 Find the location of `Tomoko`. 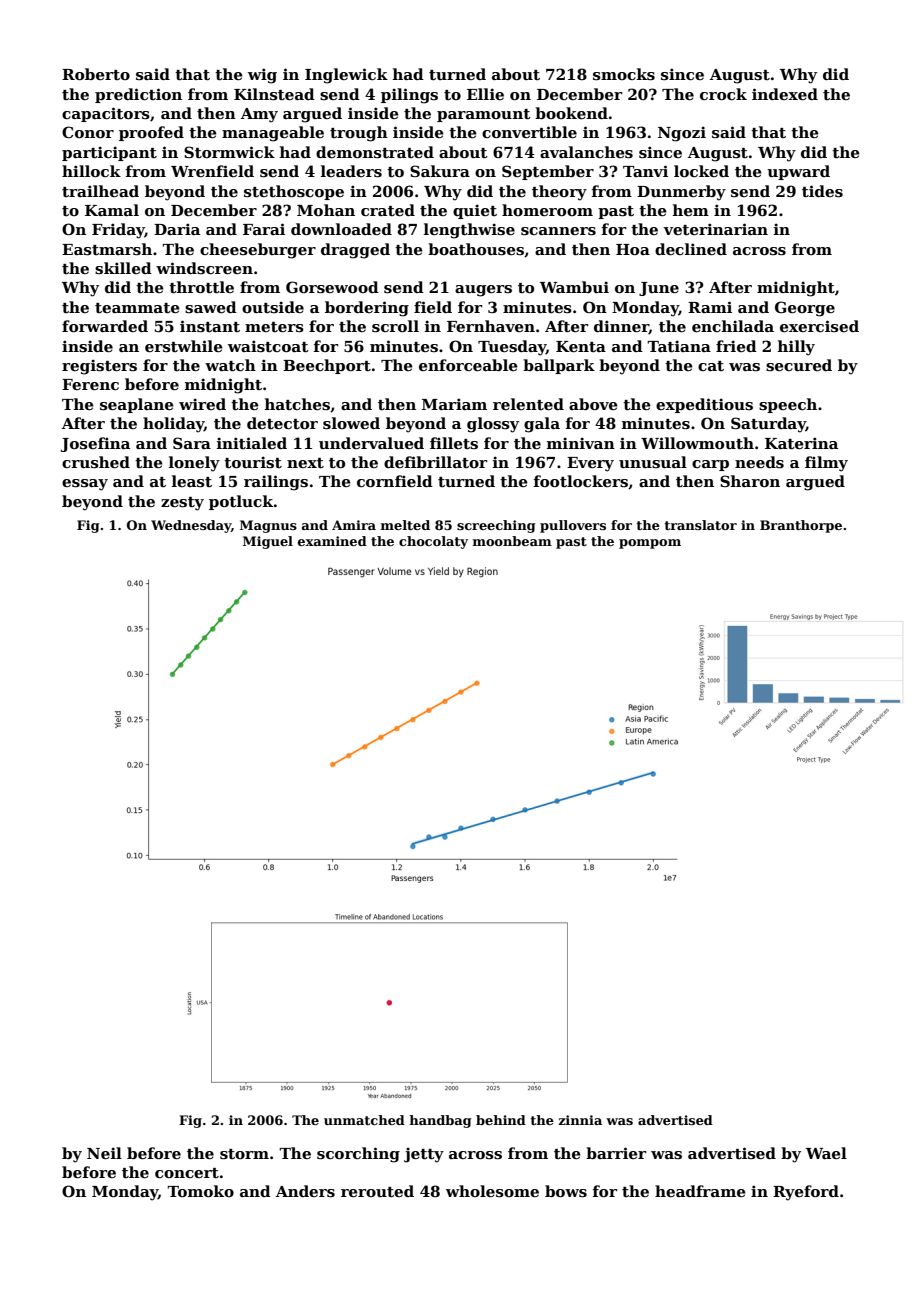

Tomoko is located at coordinates (200, 1191).
